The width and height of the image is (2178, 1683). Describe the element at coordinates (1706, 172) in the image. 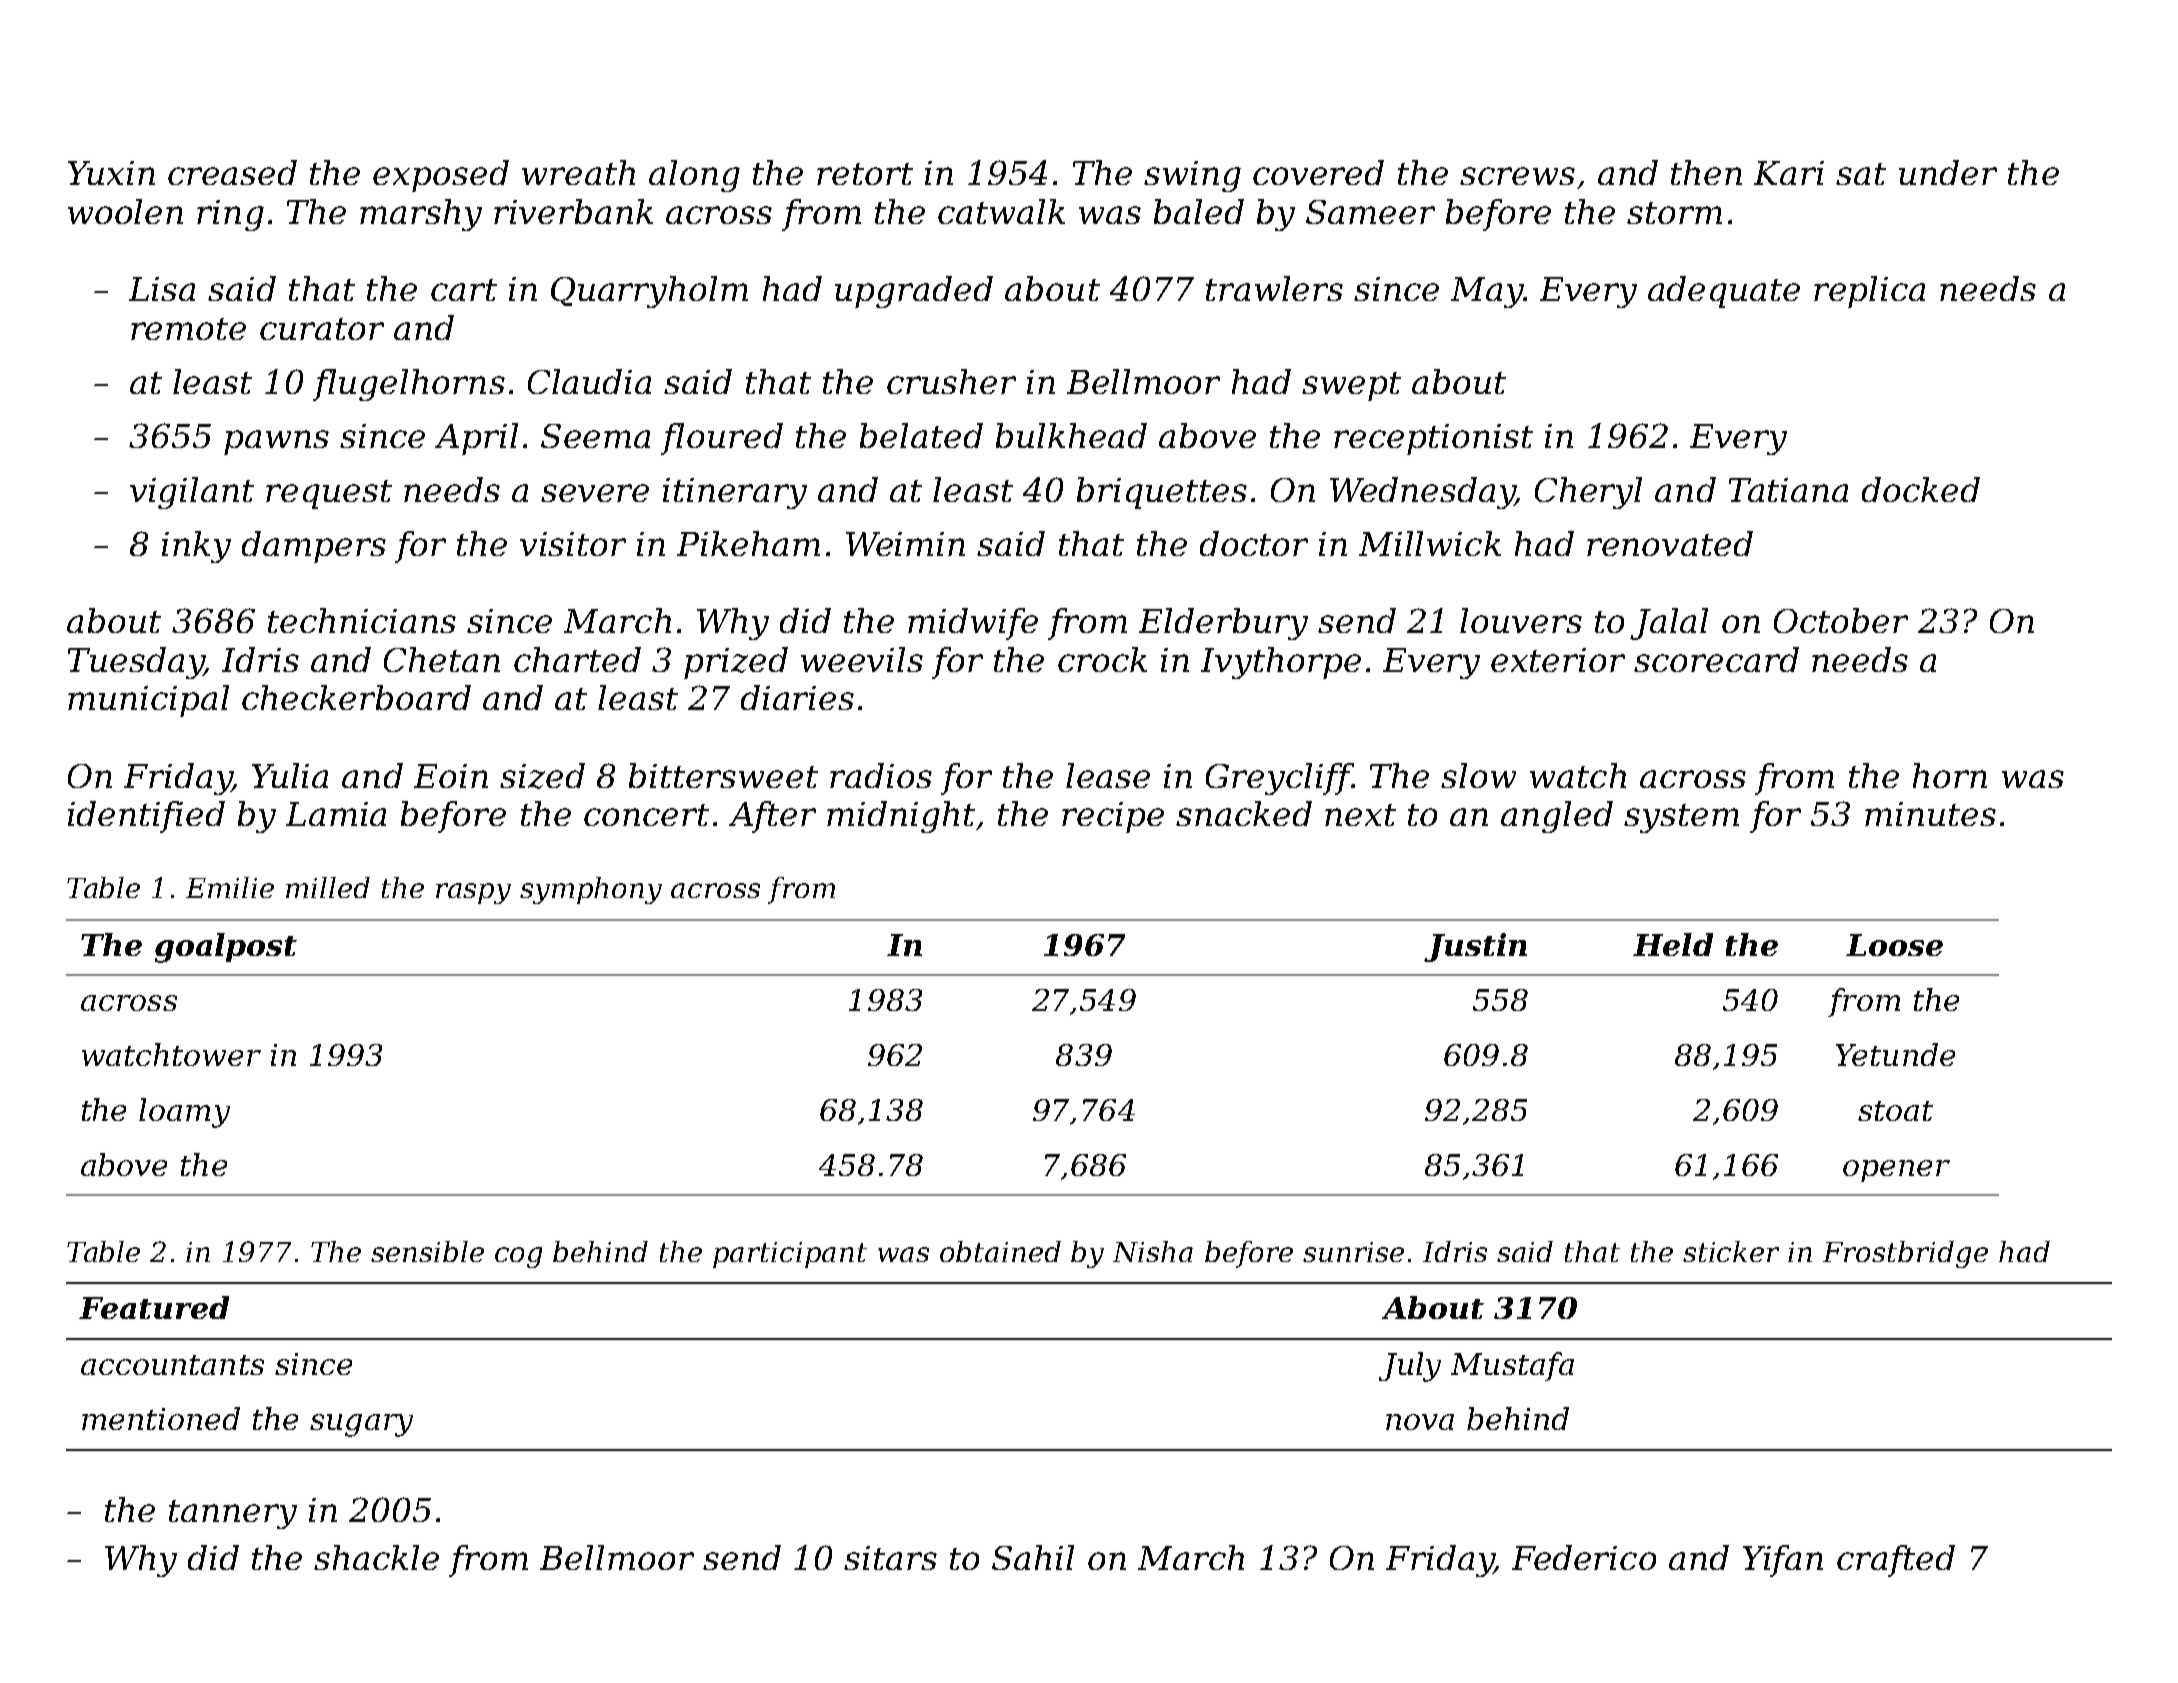

I see `then` at that location.
